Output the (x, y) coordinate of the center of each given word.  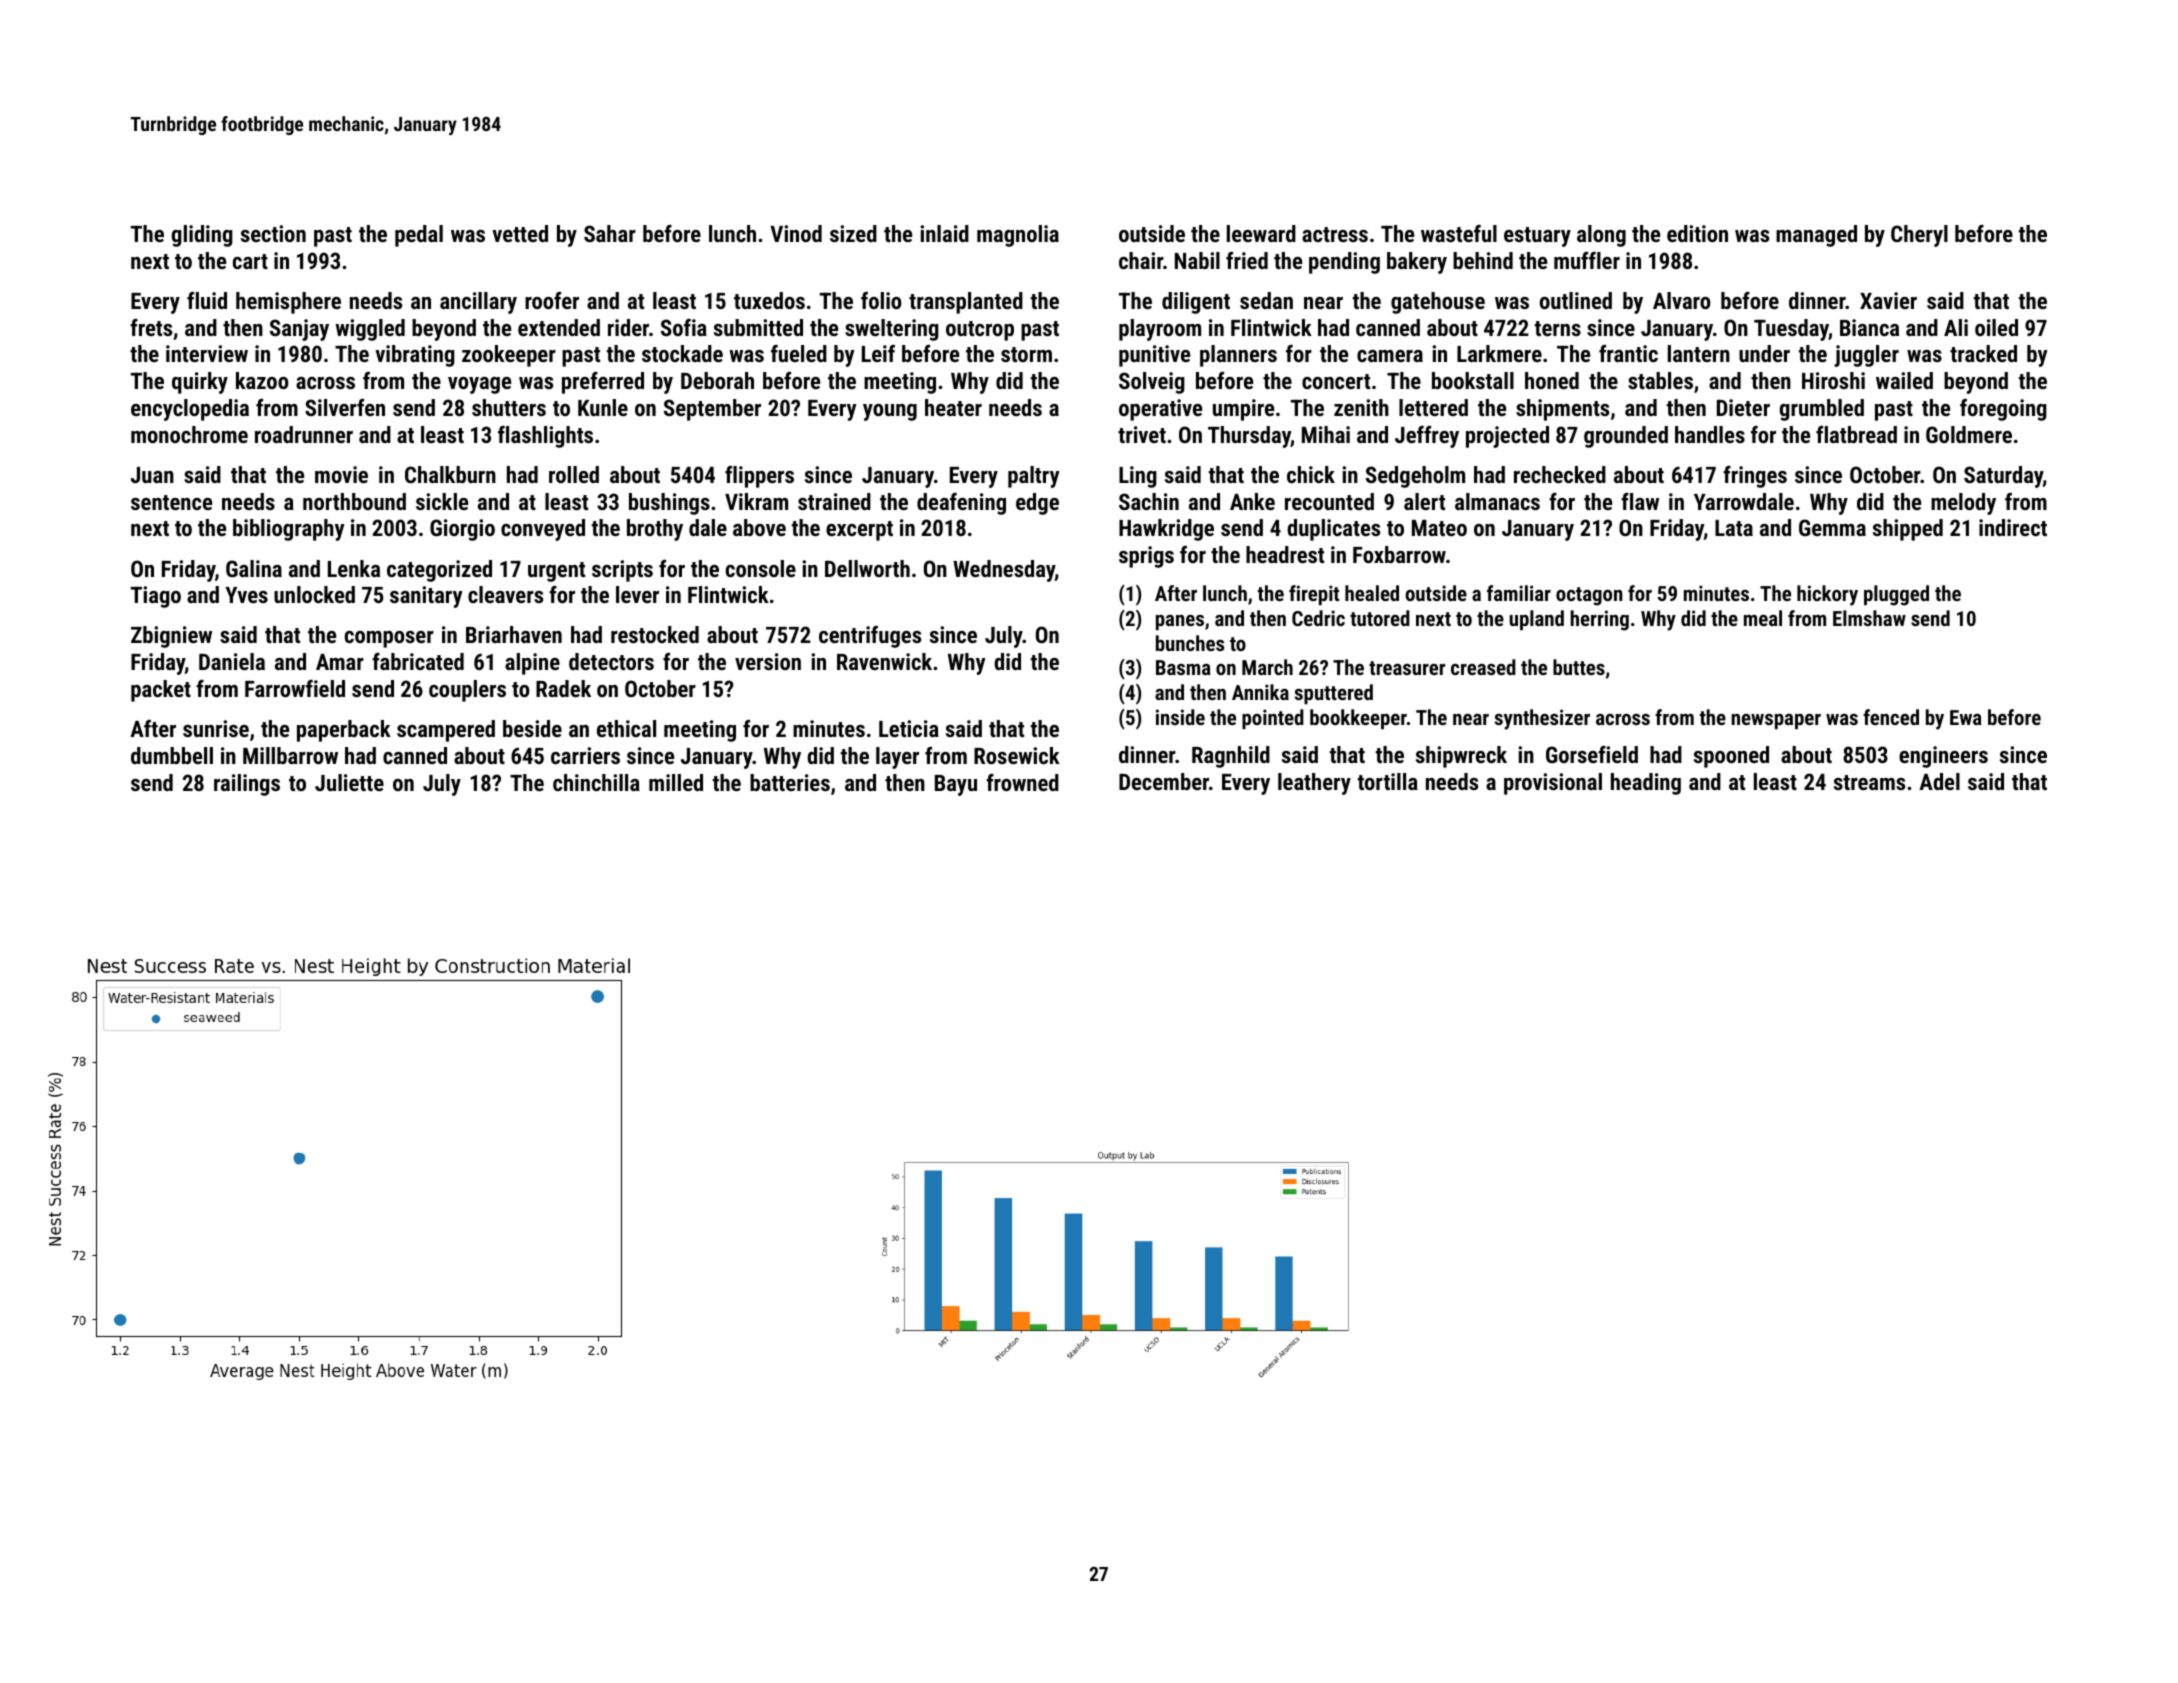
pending (1344, 263)
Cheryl (1919, 236)
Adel (1939, 781)
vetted (520, 233)
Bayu (956, 785)
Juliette (349, 782)
